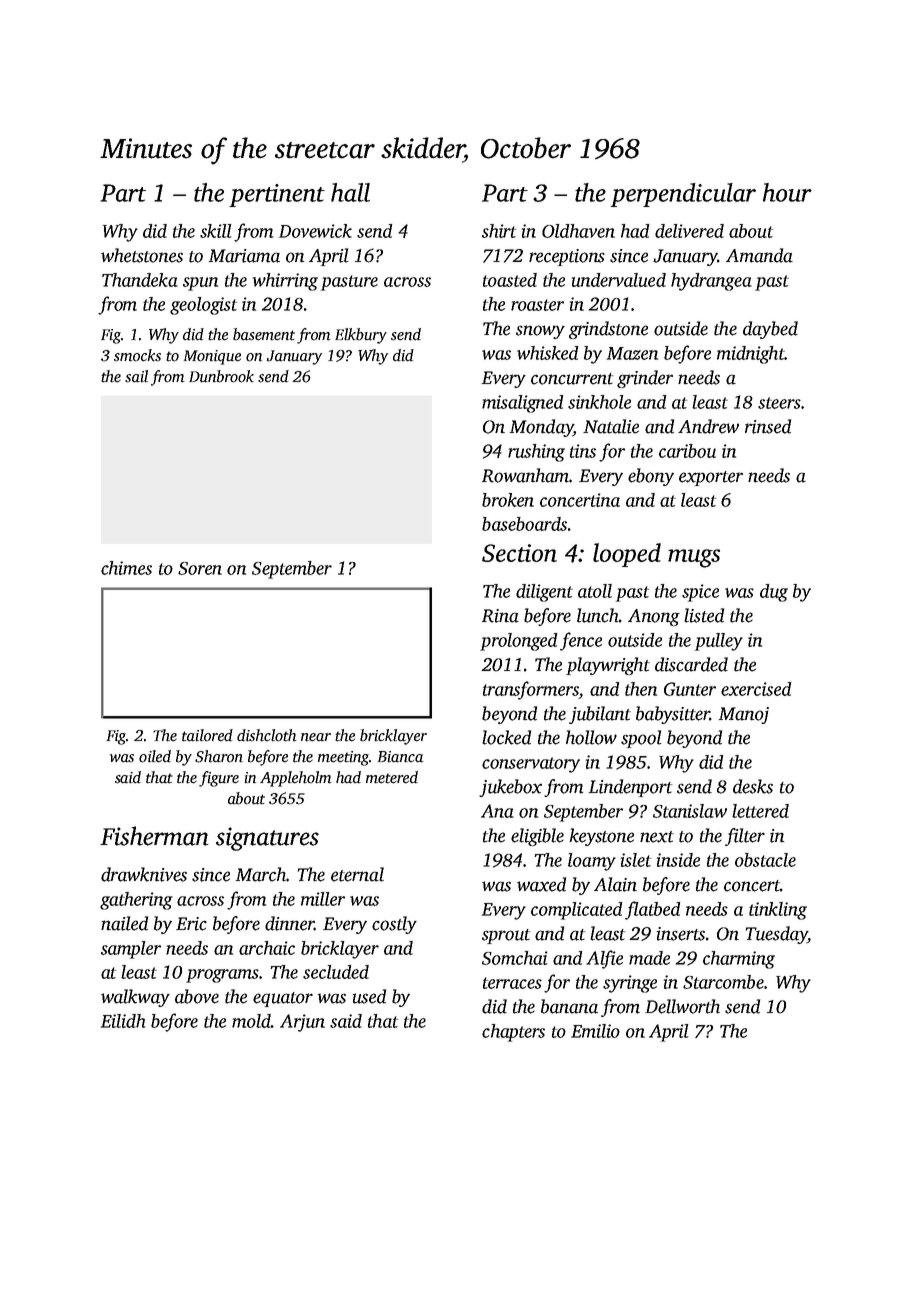 Image resolution: width=914 pixels, height=1297 pixels. What do you see at coordinates (531, 765) in the screenshot?
I see `conservatory` at bounding box center [531, 765].
